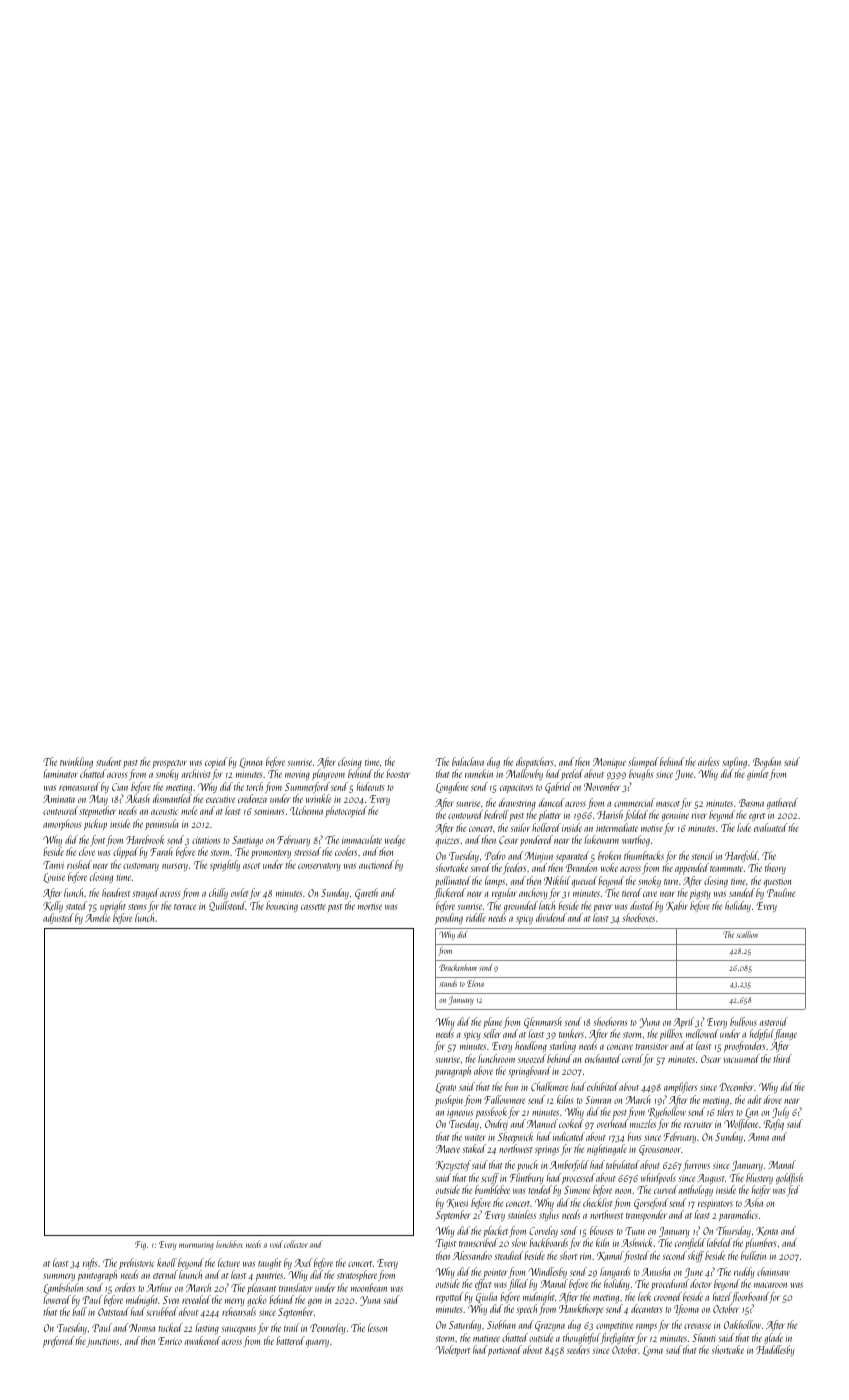  I want to click on Ondrej, so click(496, 1124).
